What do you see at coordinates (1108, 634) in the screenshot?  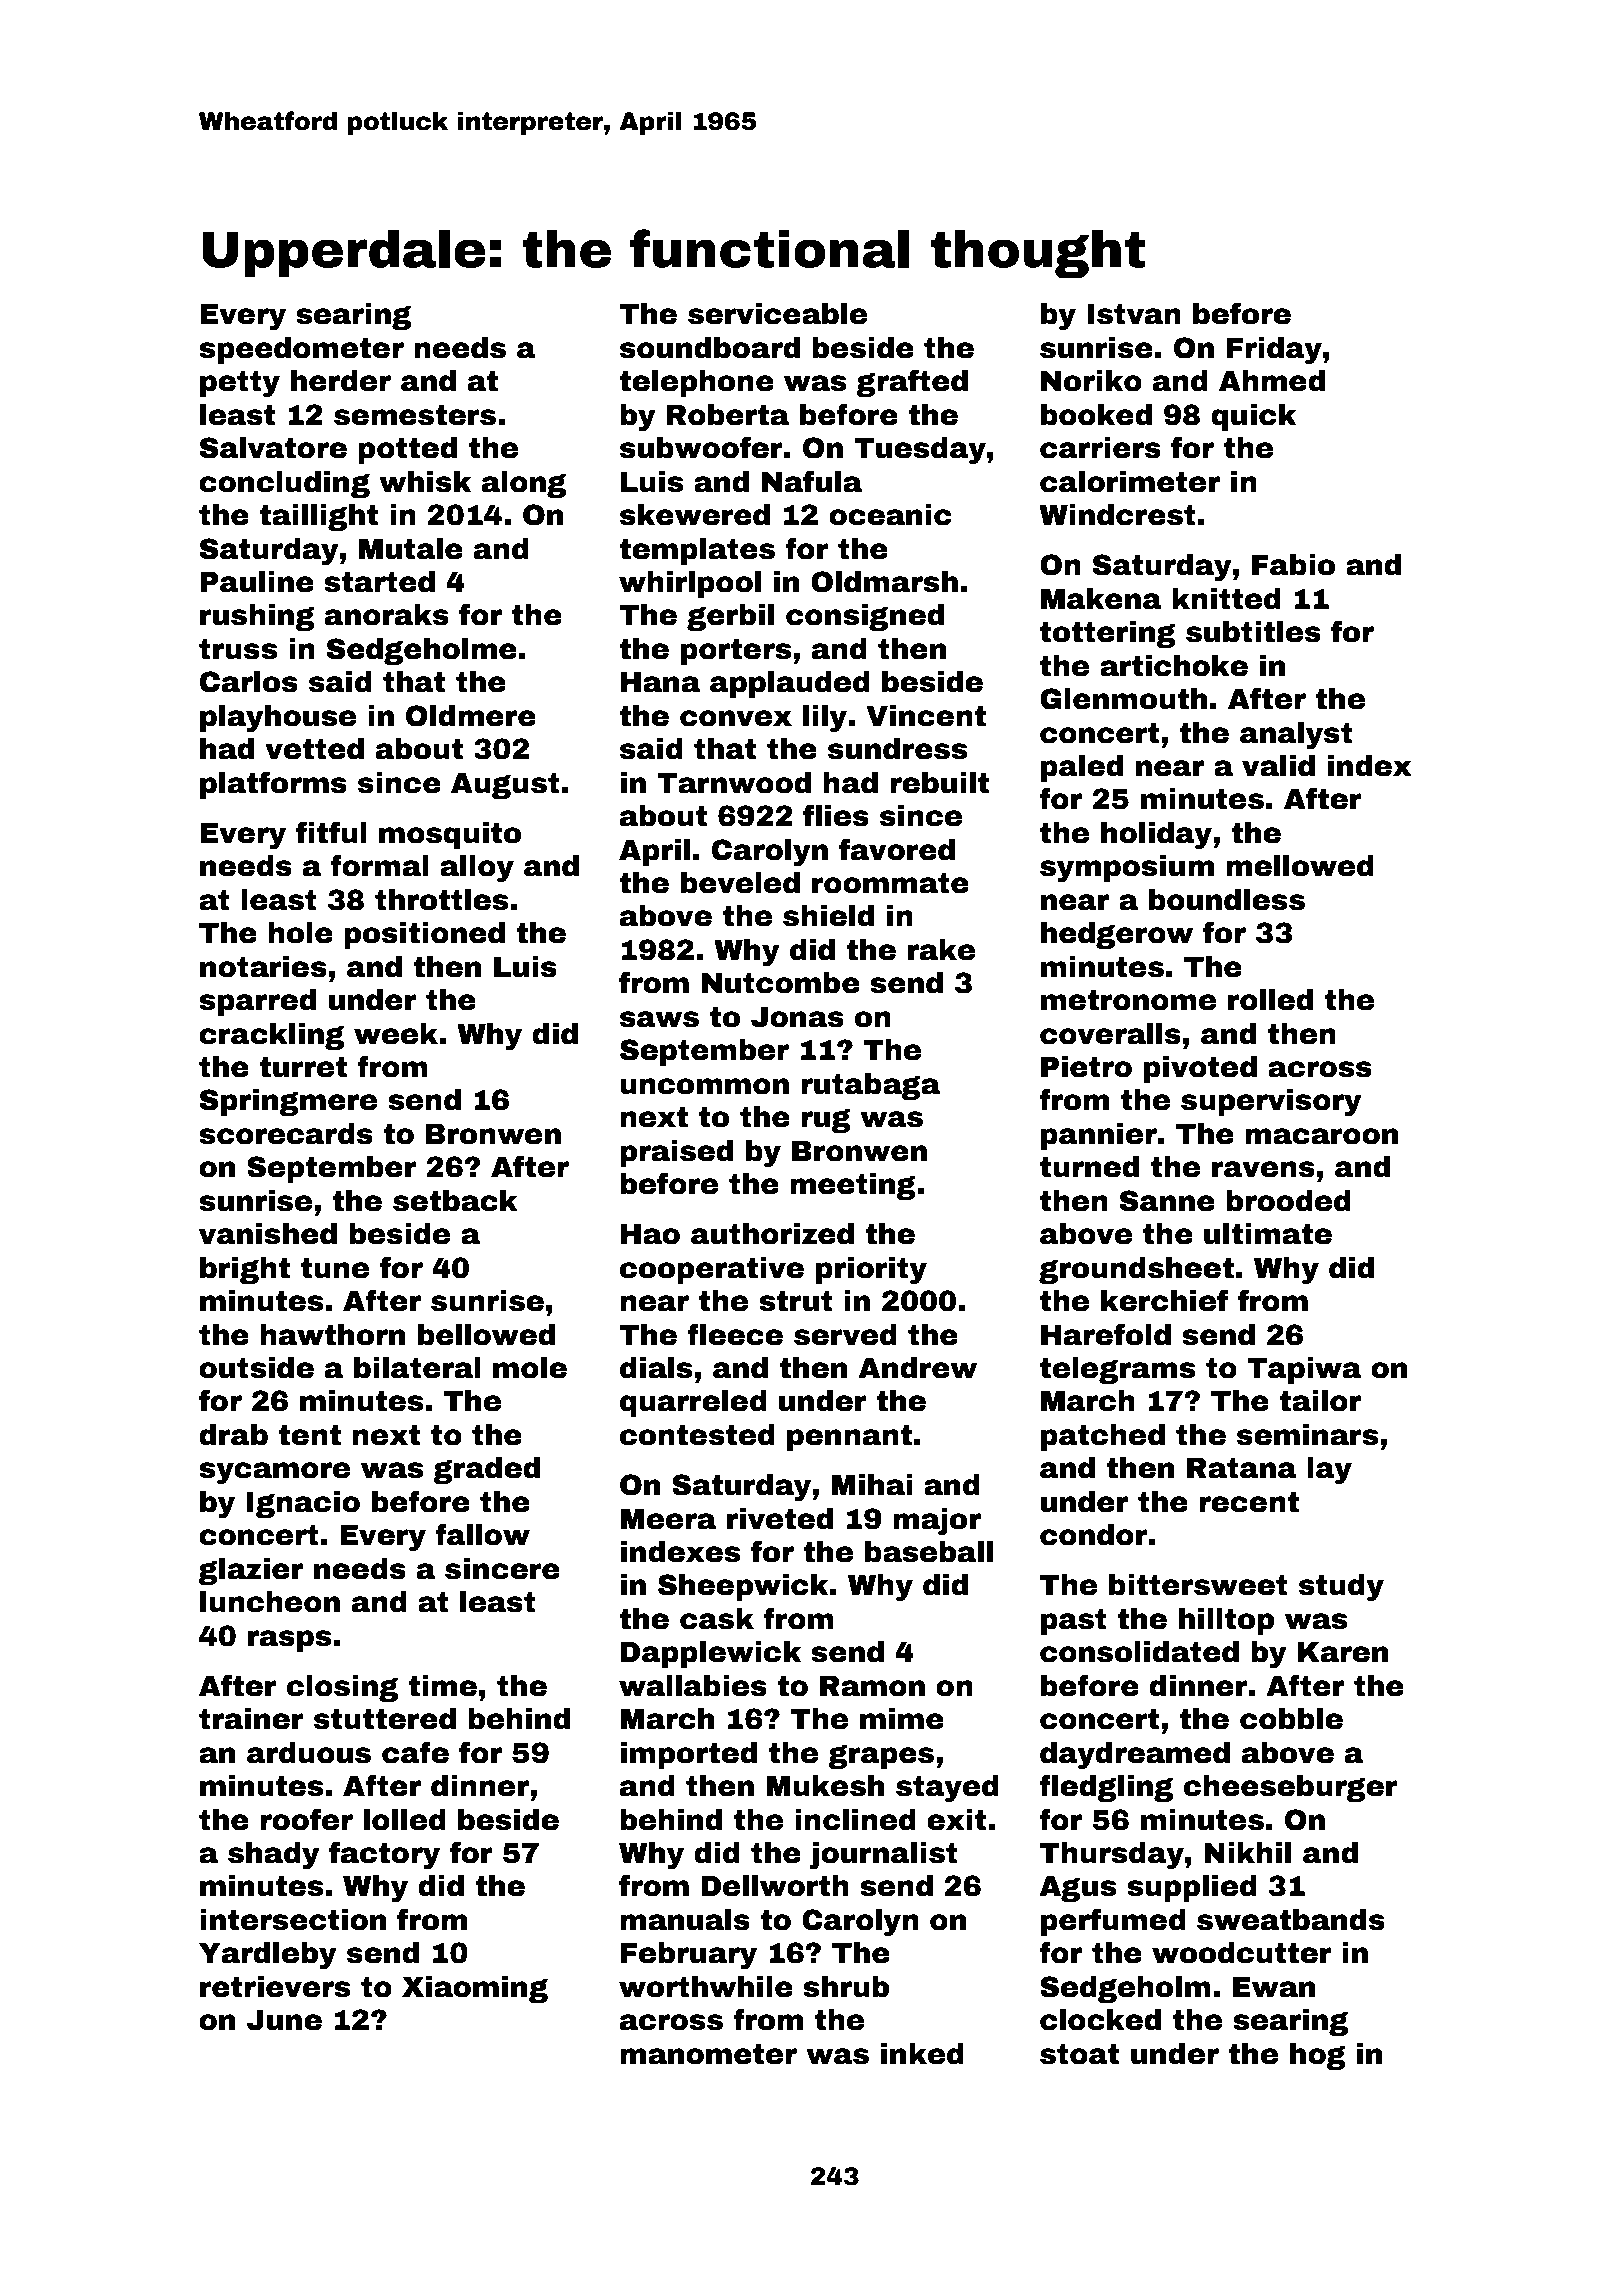 I see `tottering` at bounding box center [1108, 634].
